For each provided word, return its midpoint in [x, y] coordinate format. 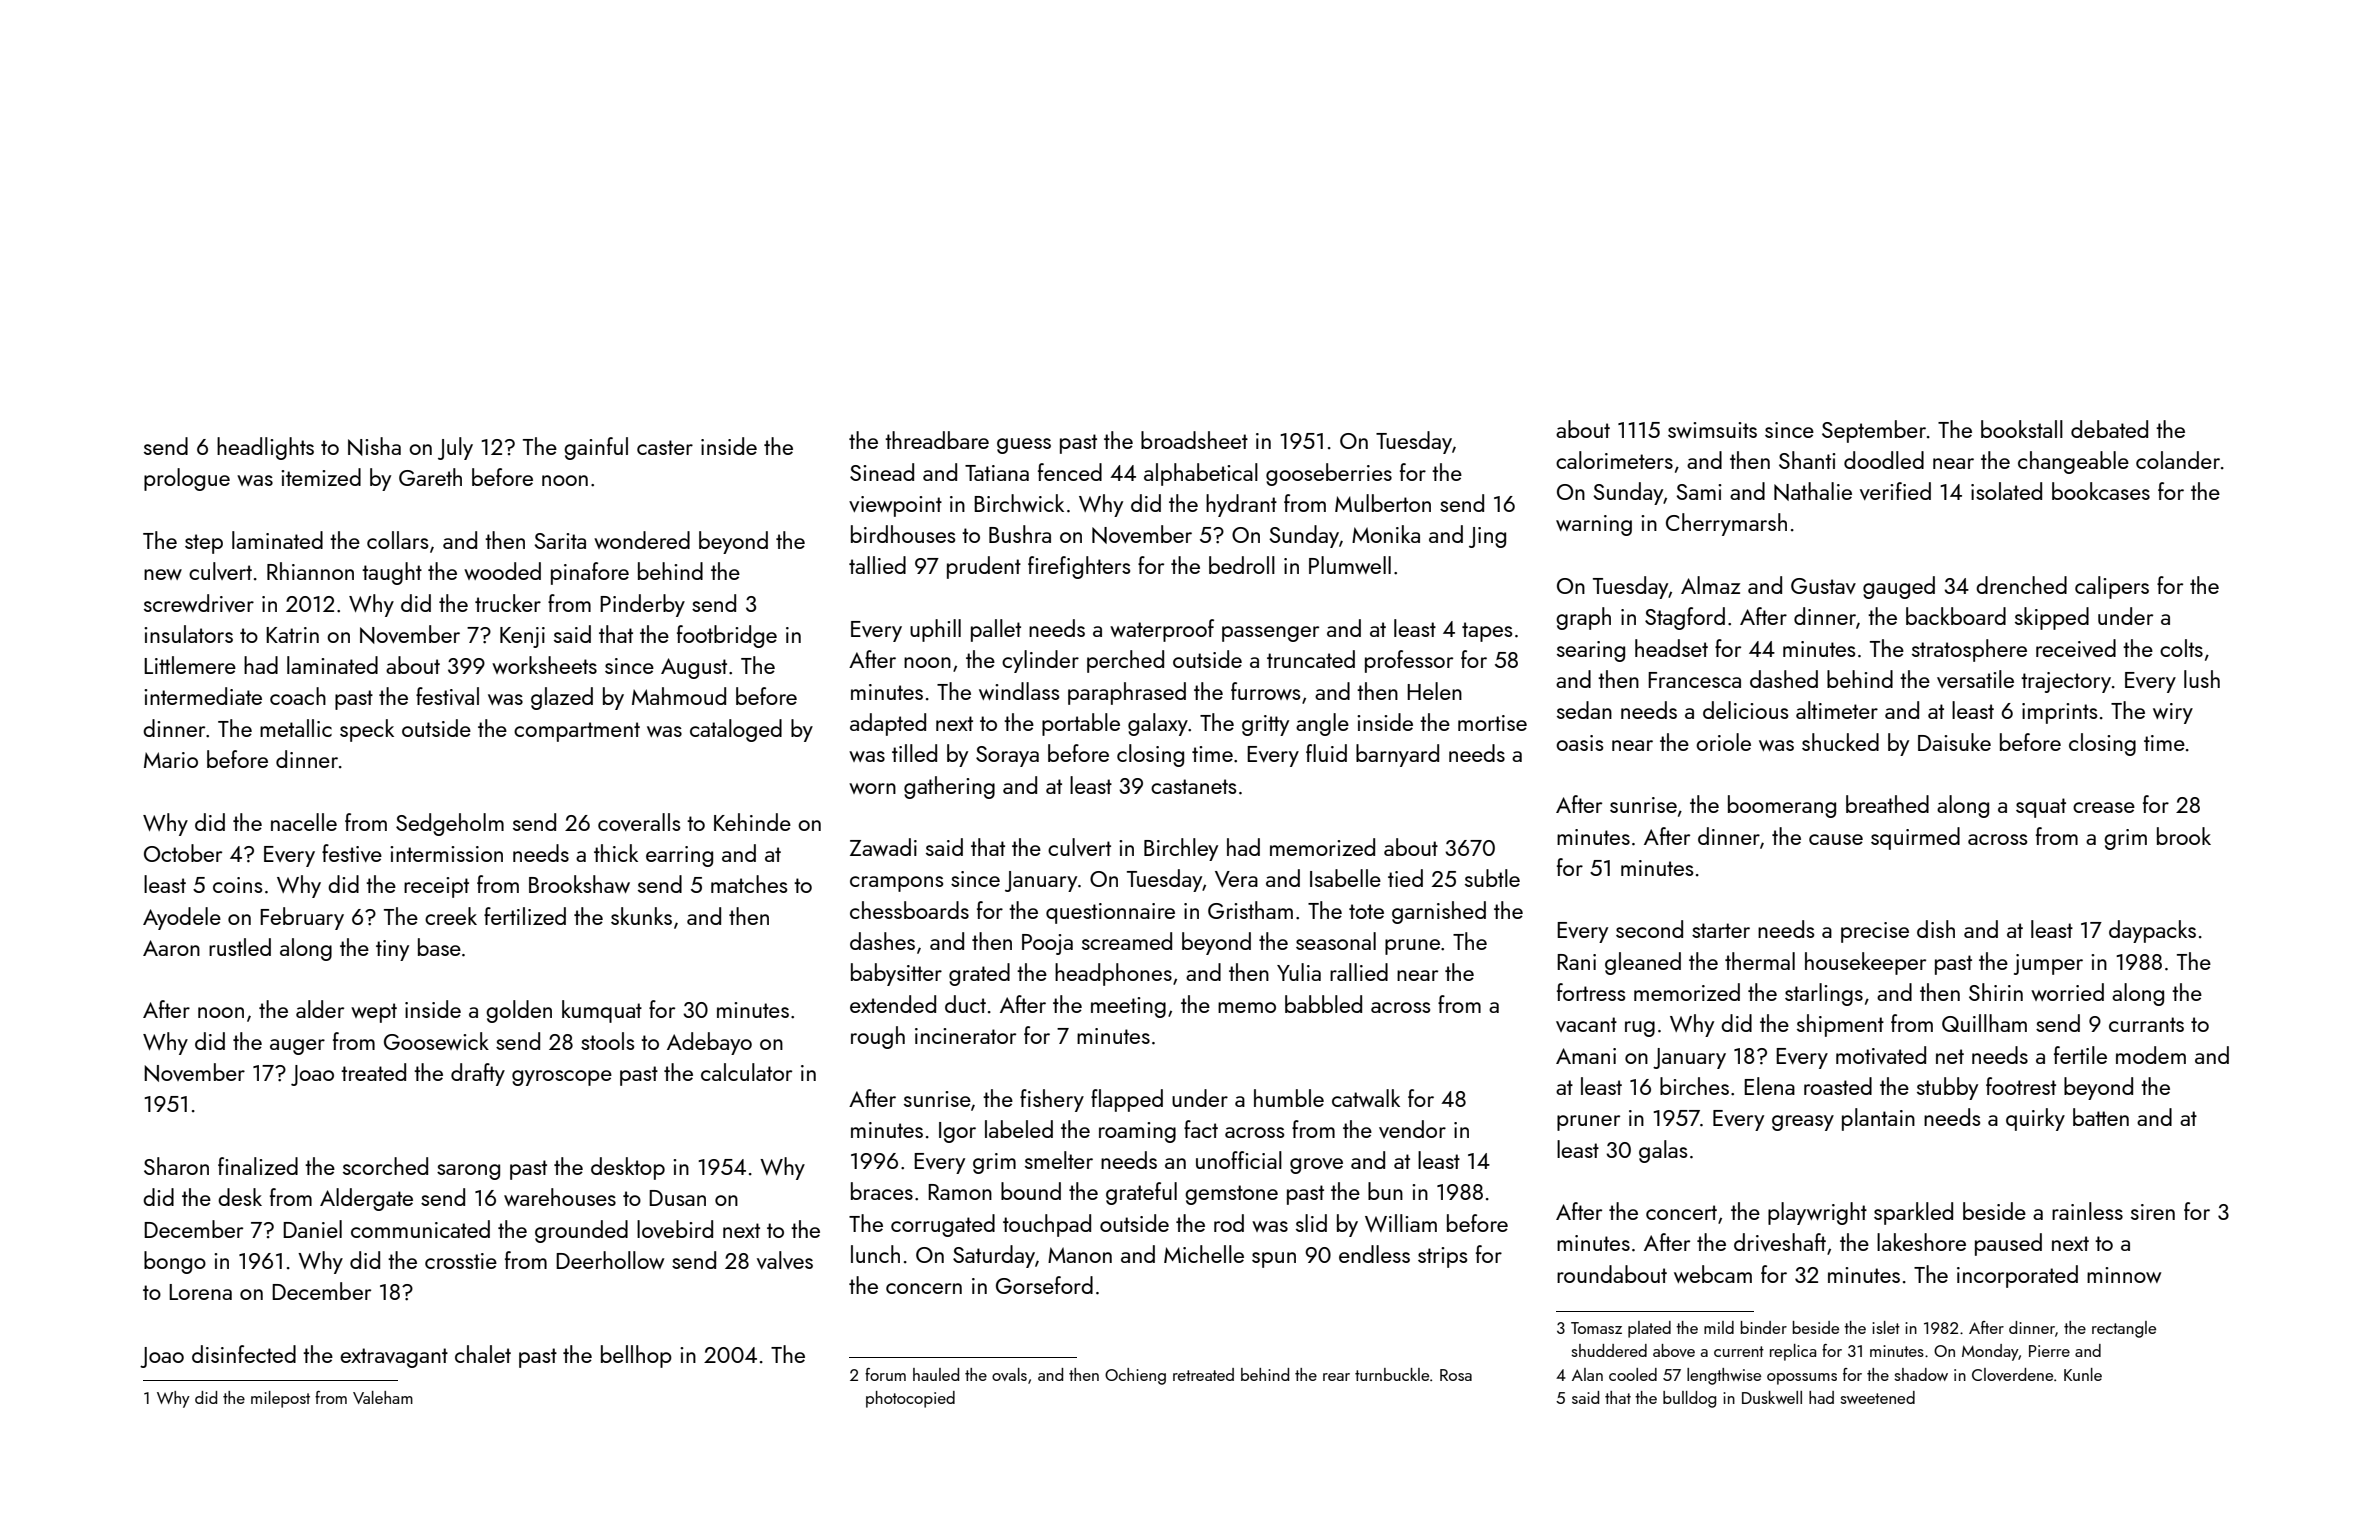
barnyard [1397, 755]
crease [2104, 807]
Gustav [1823, 586]
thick [616, 853]
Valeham [383, 1397]
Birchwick [1019, 503]
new [163, 574]
